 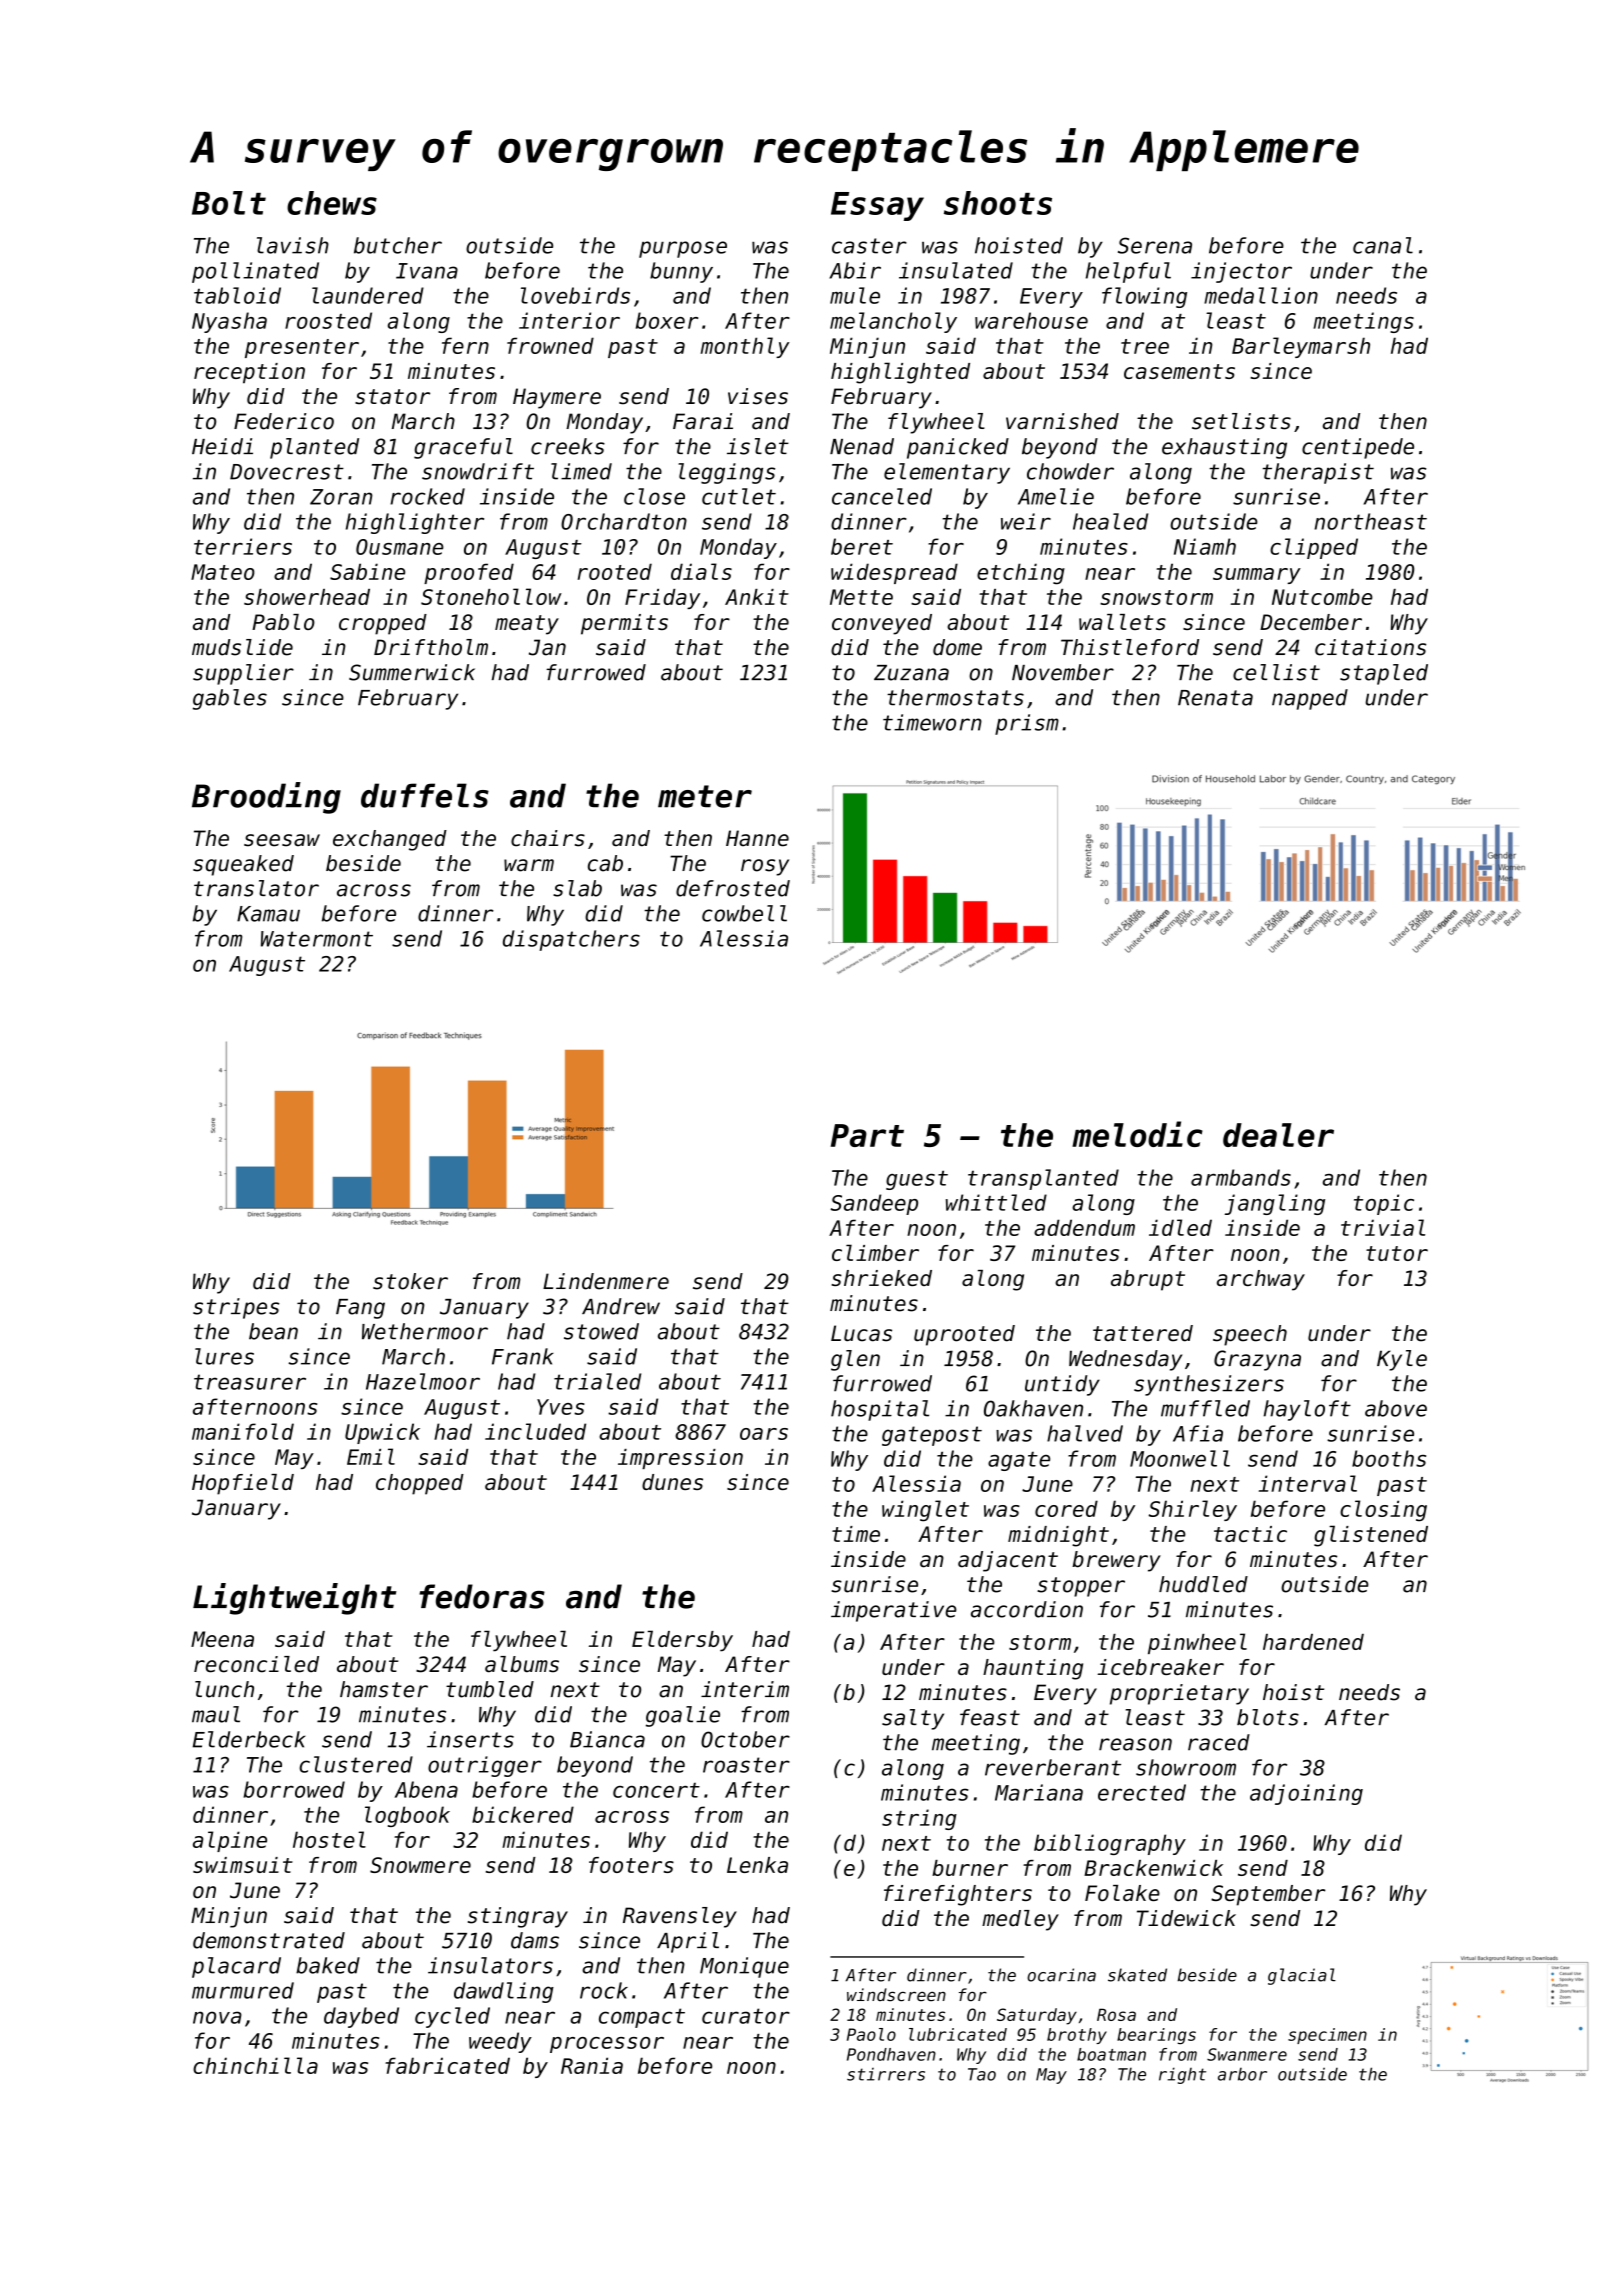 I want to click on demonstrated, so click(x=269, y=1940).
